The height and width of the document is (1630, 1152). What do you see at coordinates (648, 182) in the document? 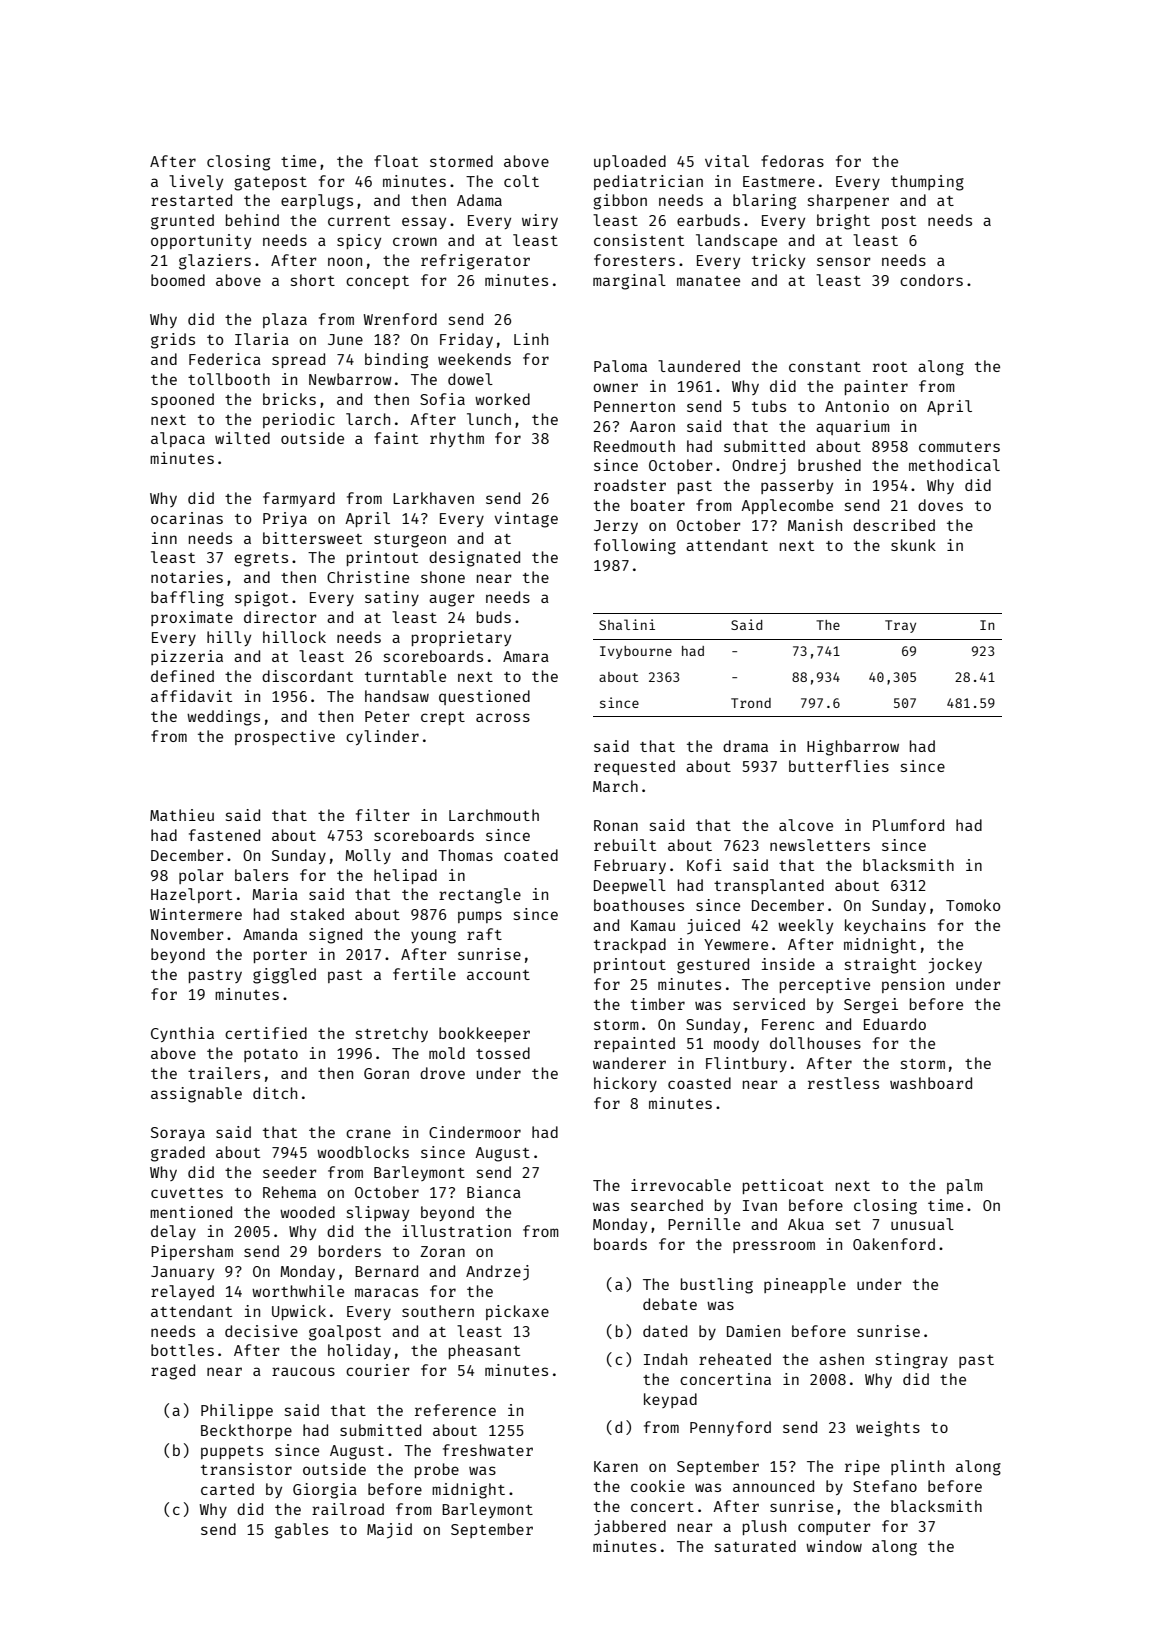
I see `pediatrician` at bounding box center [648, 182].
